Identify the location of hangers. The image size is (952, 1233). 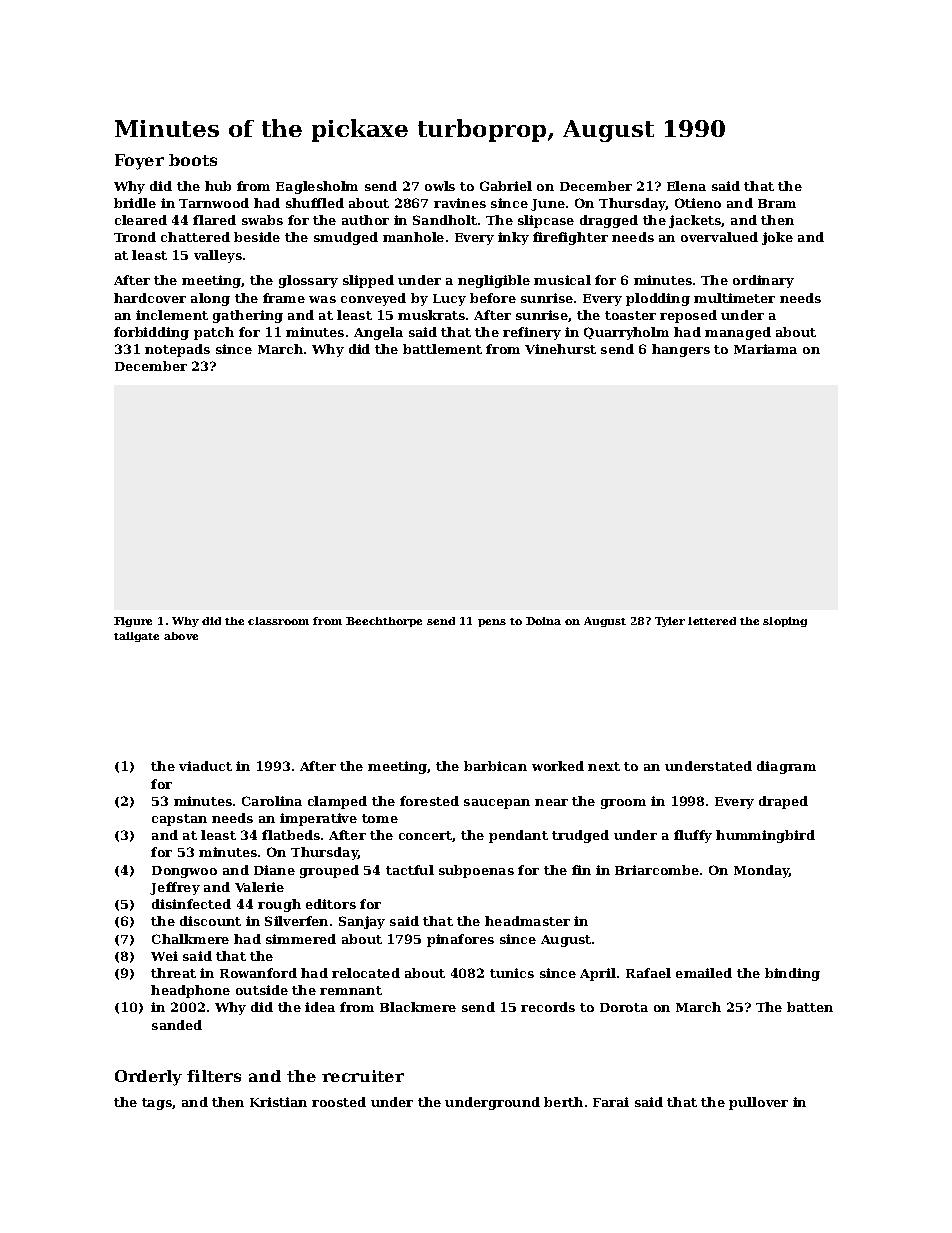
(681, 350).
